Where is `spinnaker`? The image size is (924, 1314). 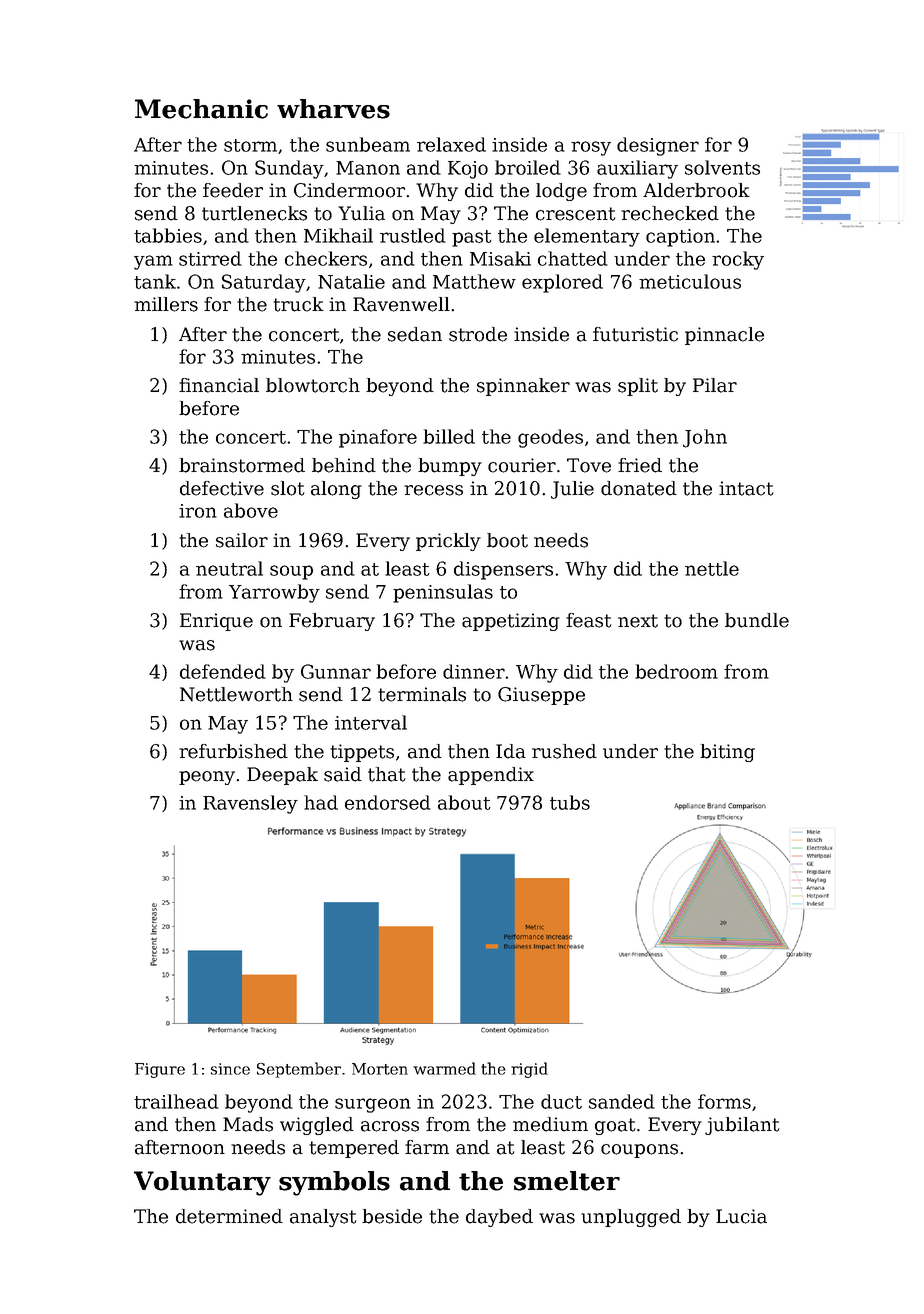 spinnaker is located at coordinates (523, 387).
